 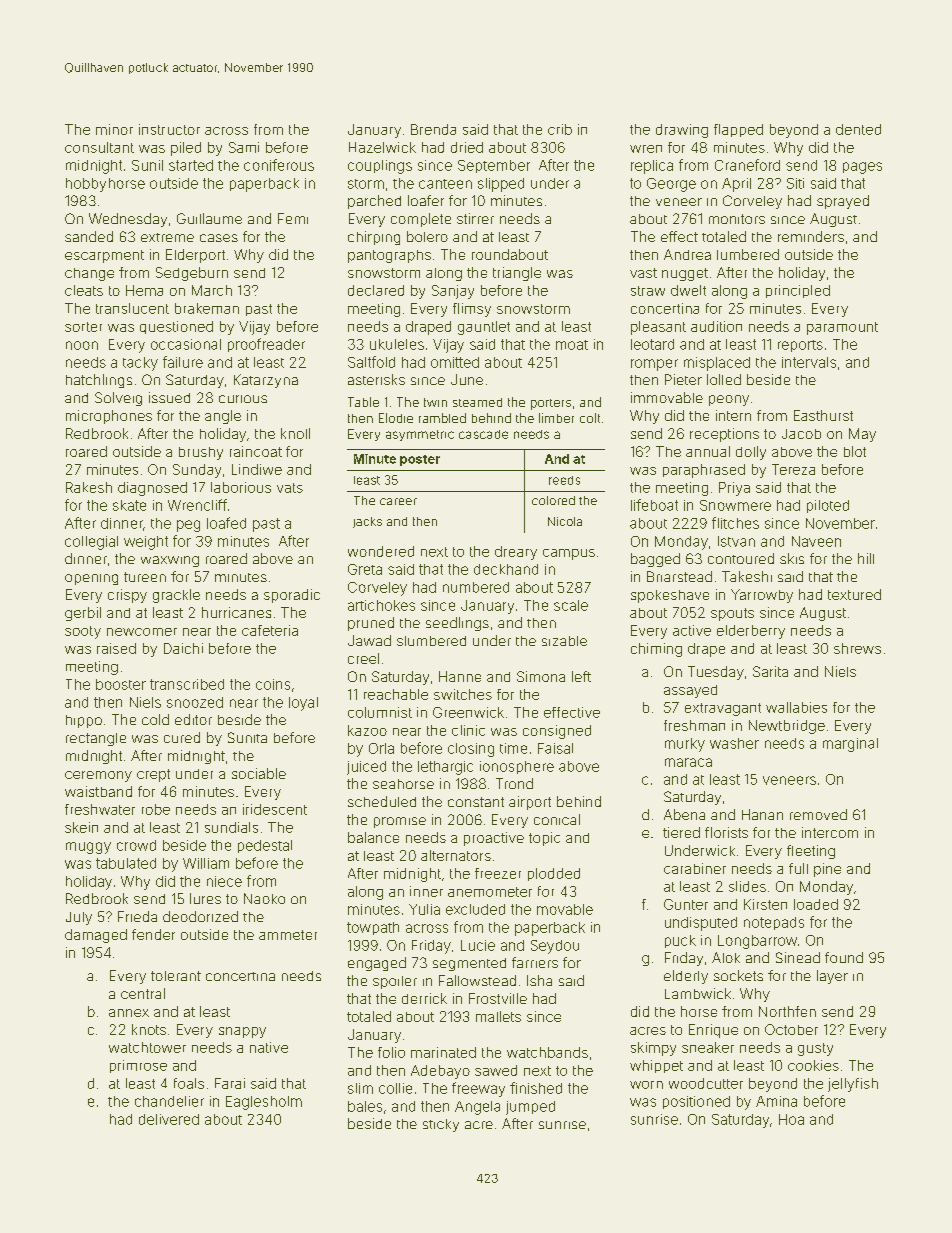 What do you see at coordinates (363, 658) in the image?
I see `creel` at bounding box center [363, 658].
